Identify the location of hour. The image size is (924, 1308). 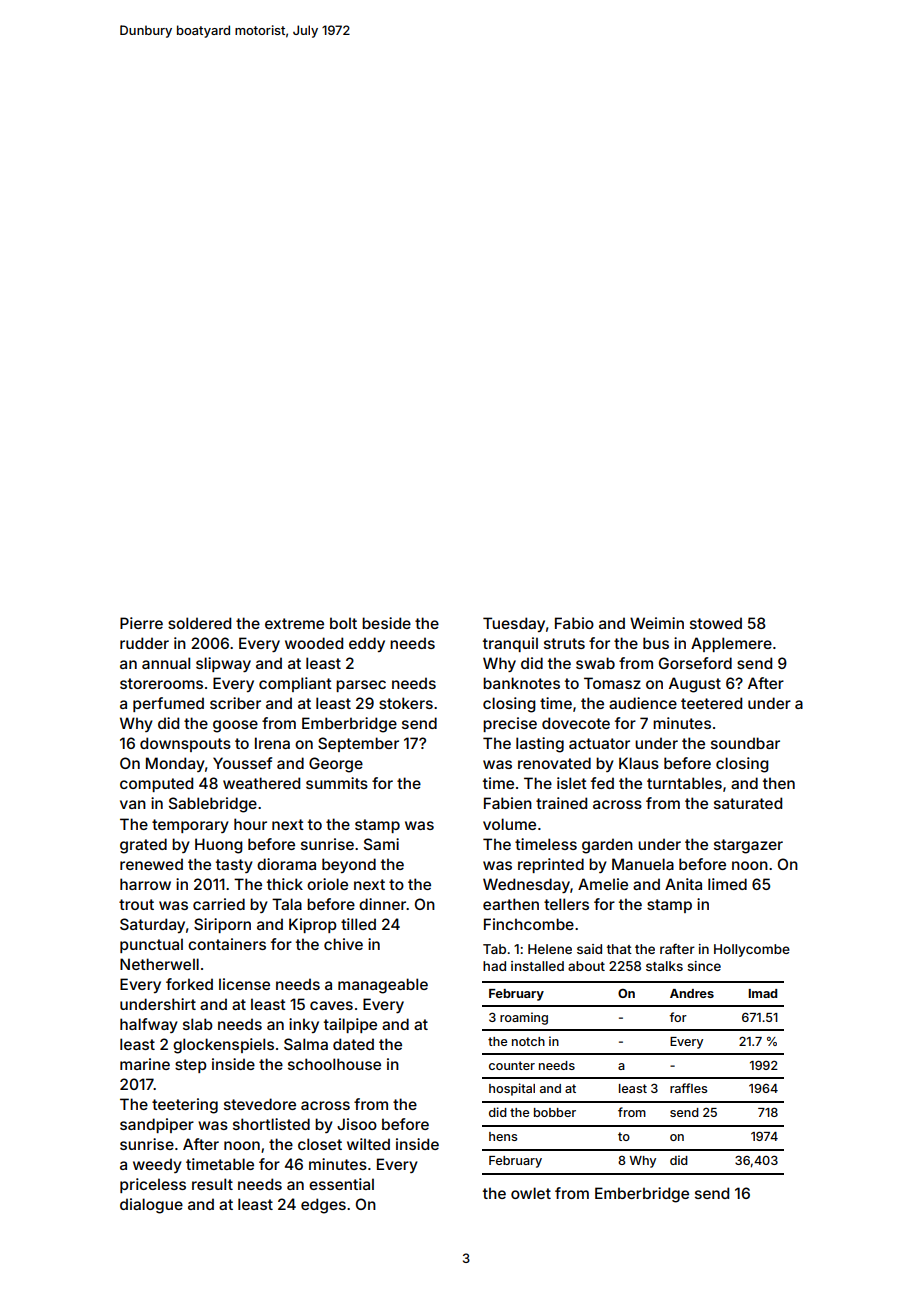
(250, 824).
